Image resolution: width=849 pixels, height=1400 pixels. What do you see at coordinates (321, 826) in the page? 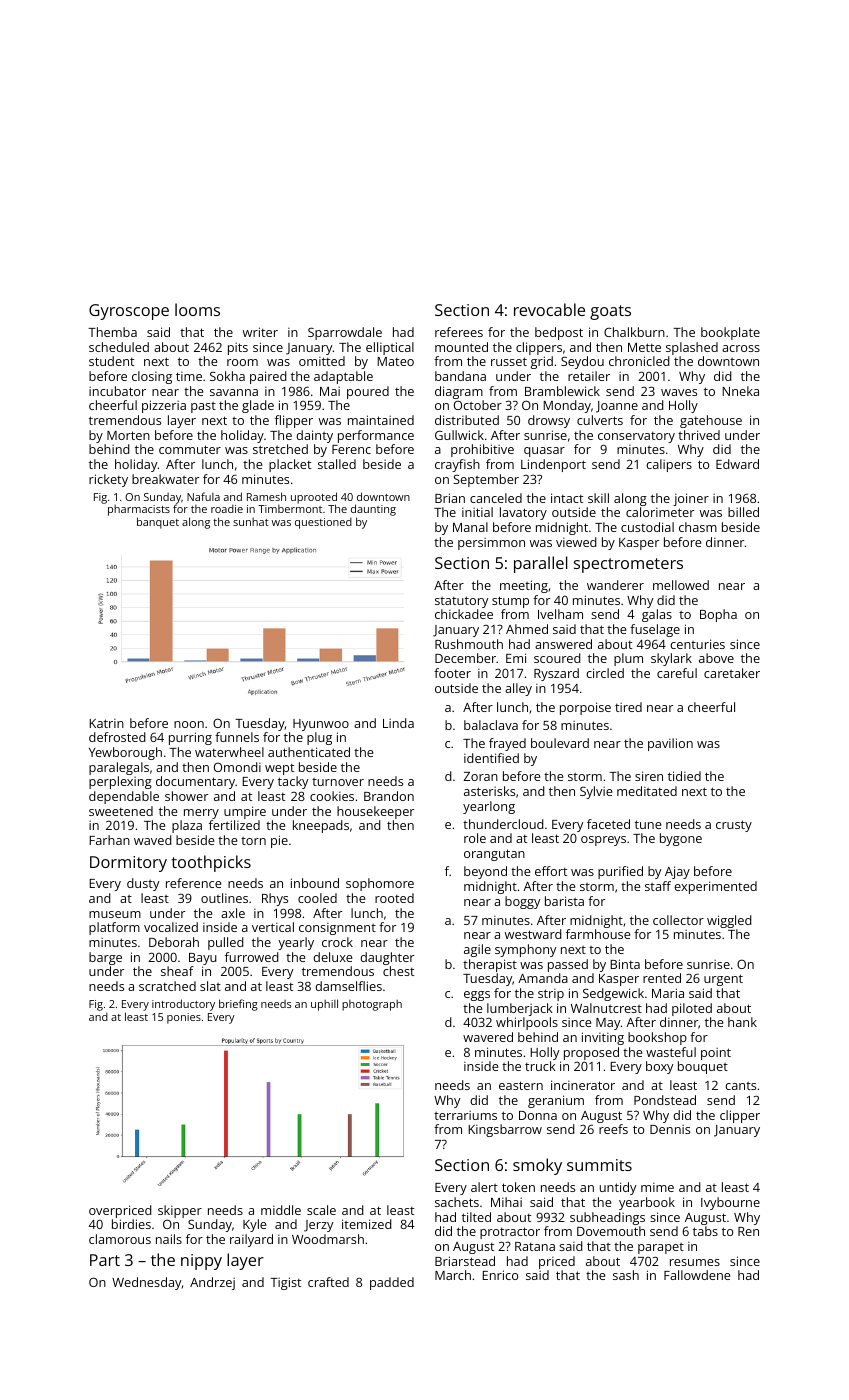
I see `kneepads` at bounding box center [321, 826].
